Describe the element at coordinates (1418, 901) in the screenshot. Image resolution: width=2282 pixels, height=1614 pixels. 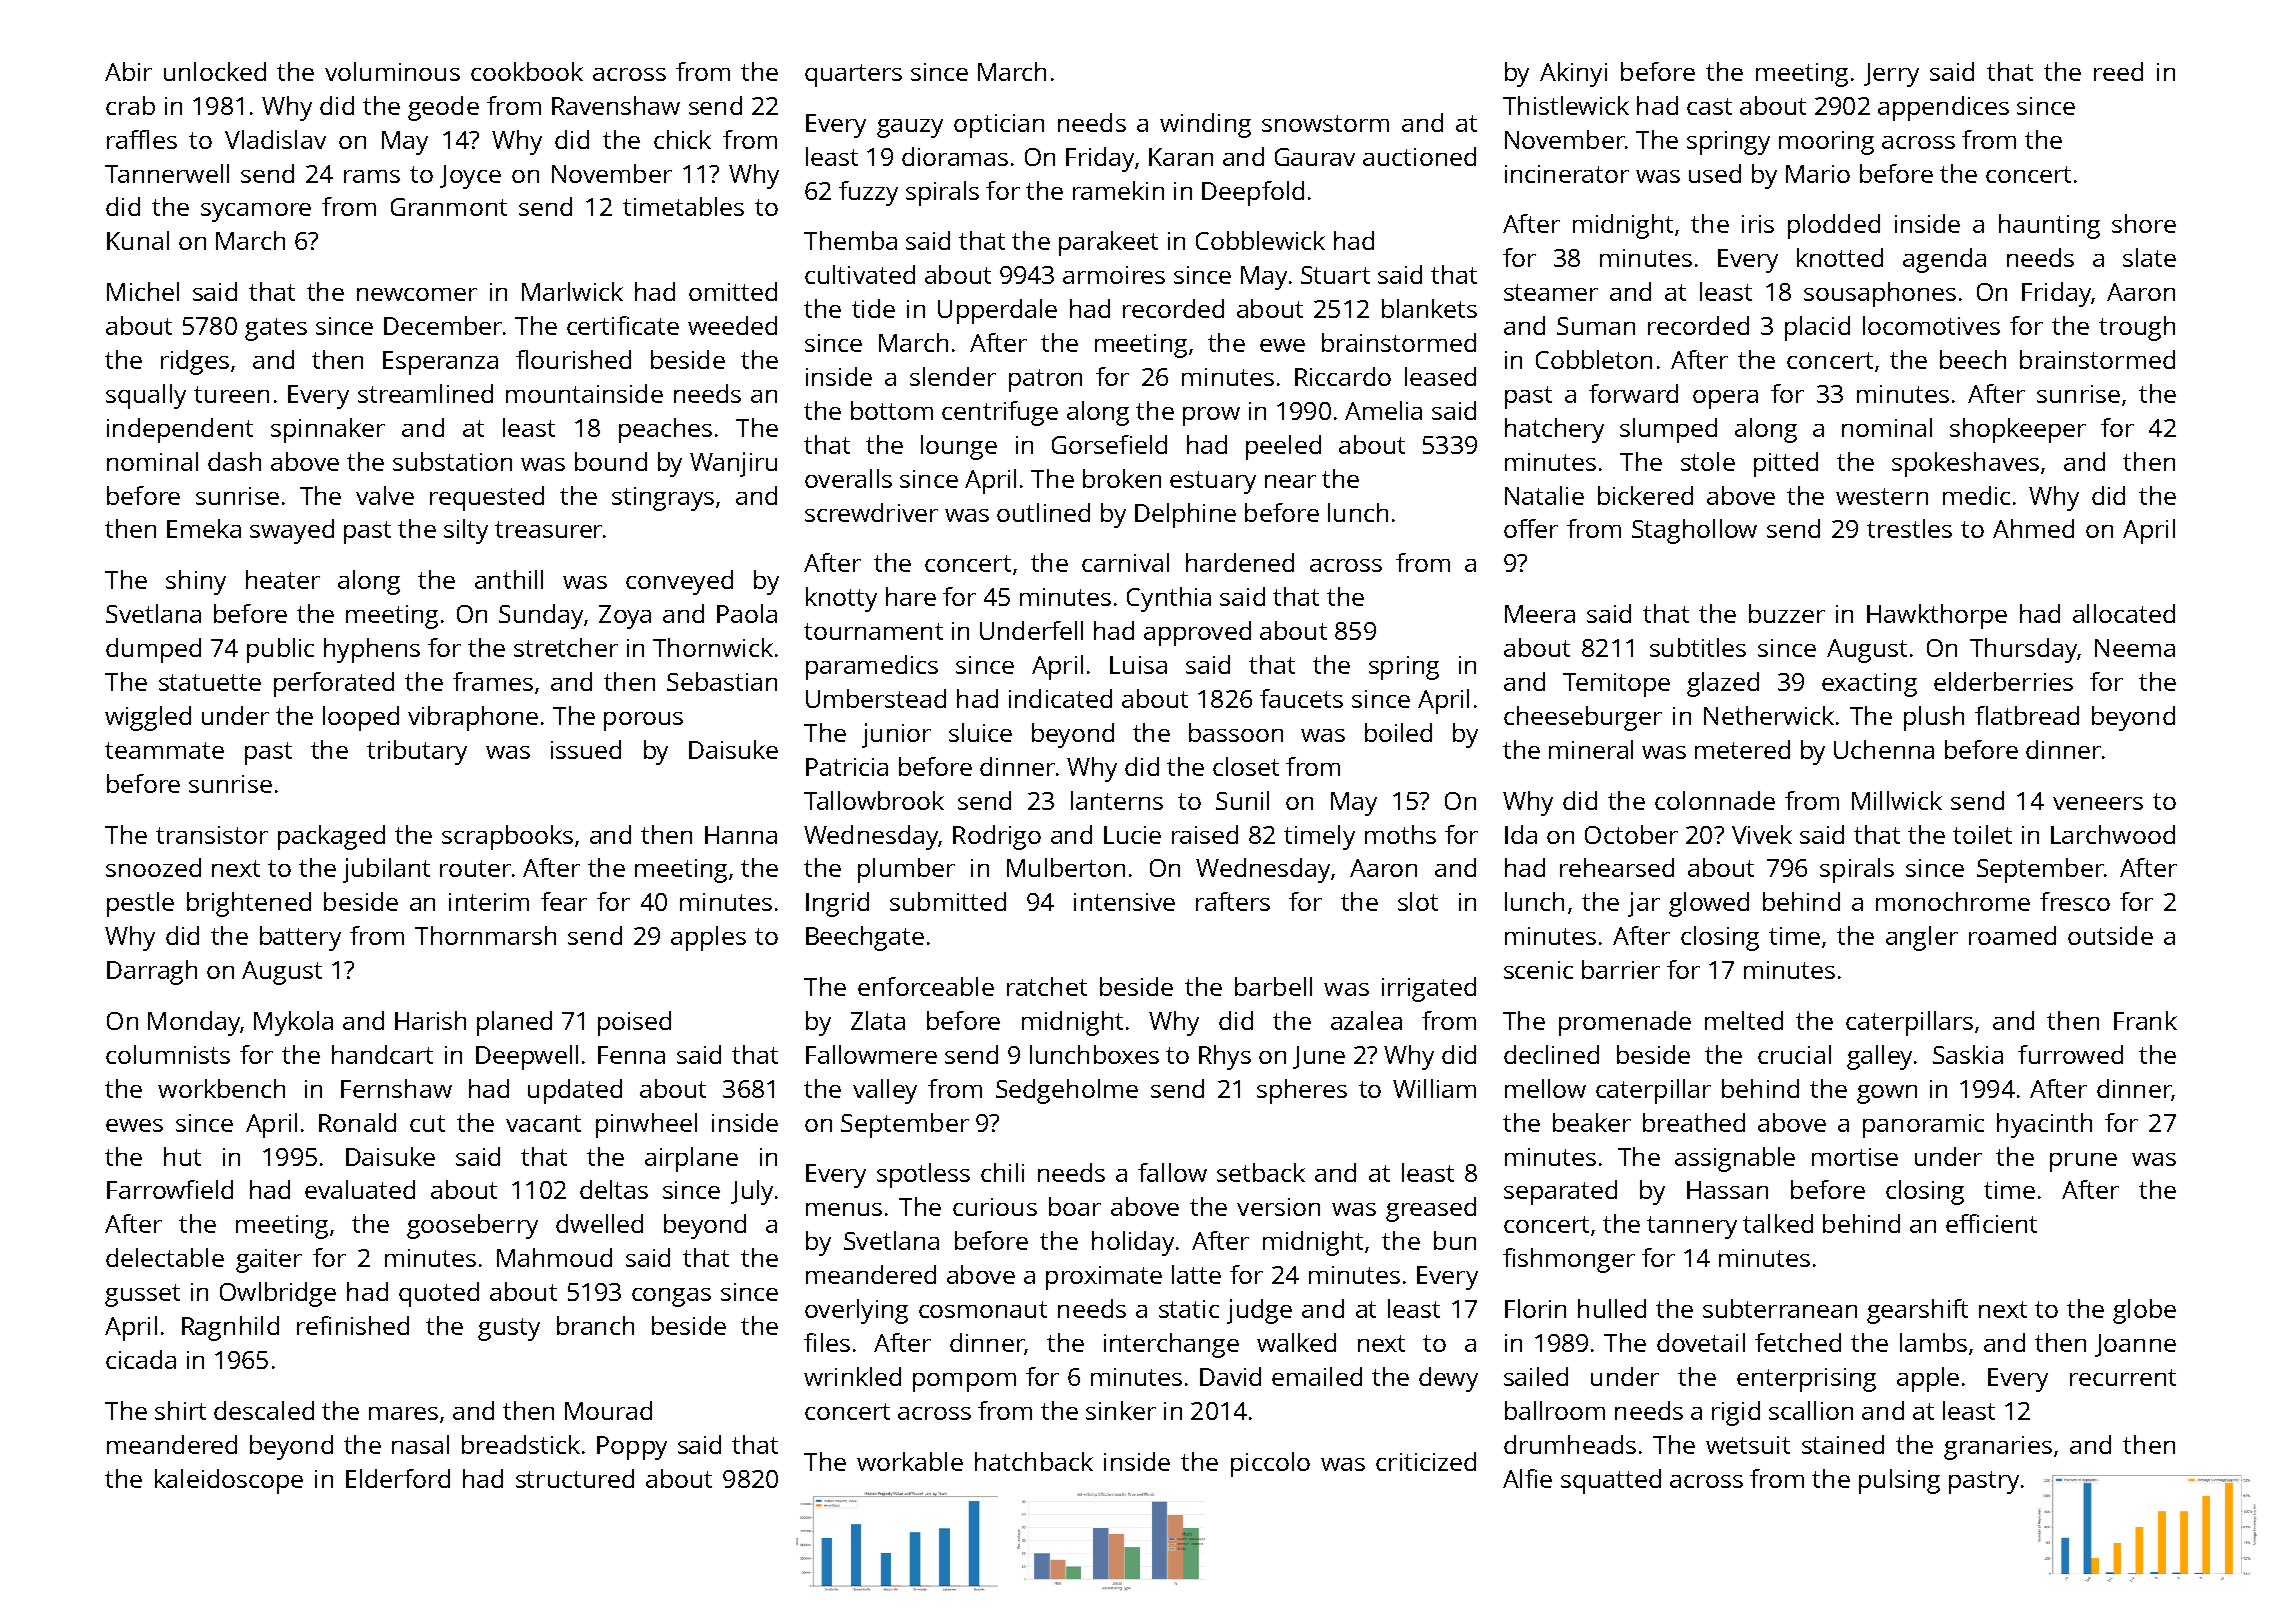
I see `slot` at that location.
